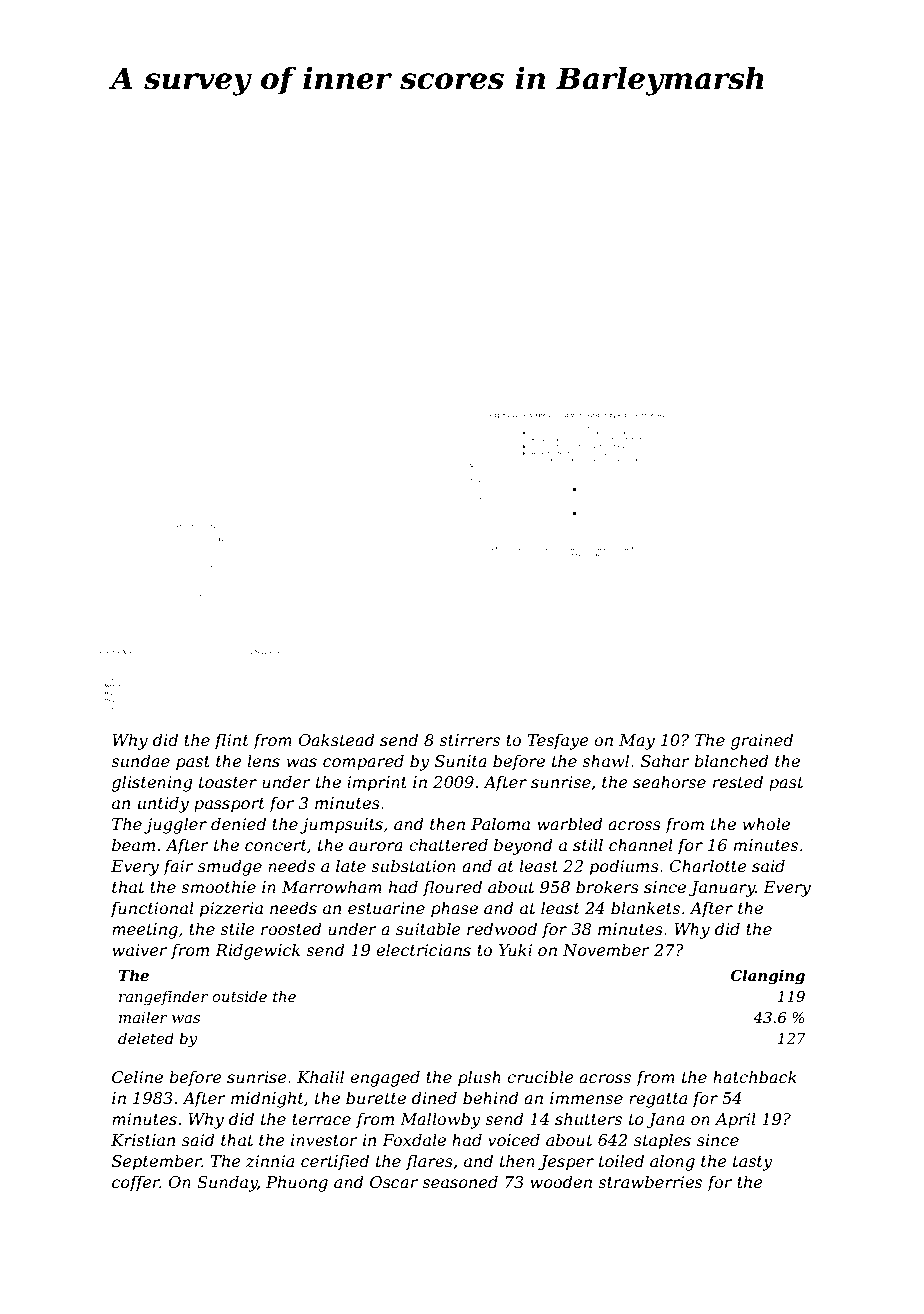 The height and width of the screenshot is (1314, 924). Describe the element at coordinates (440, 1120) in the screenshot. I see `Mallowby` at that location.
